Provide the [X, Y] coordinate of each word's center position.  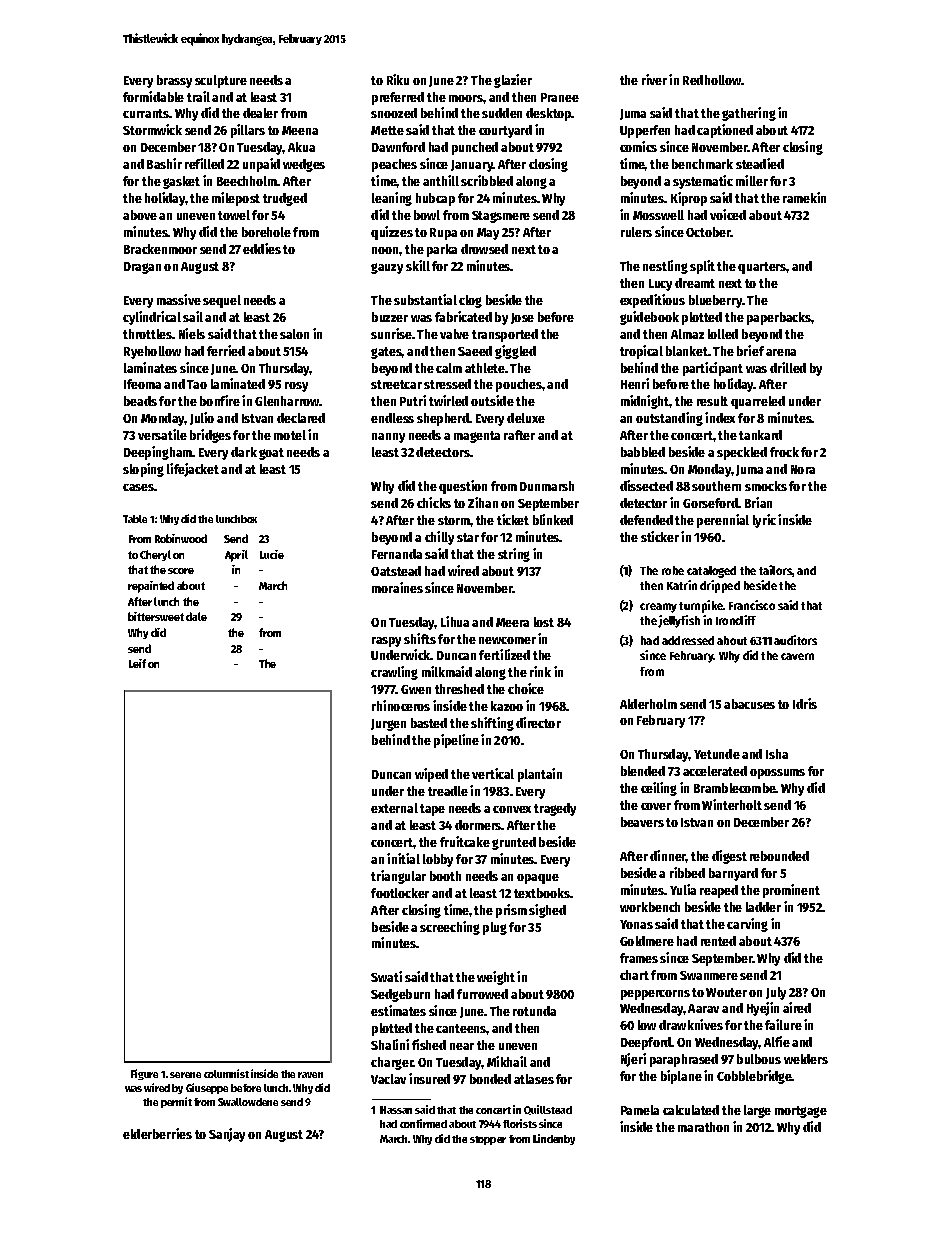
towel [234, 215]
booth [445, 876]
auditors [795, 640]
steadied [760, 163]
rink [540, 671]
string [514, 555]
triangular [398, 877]
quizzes [392, 233]
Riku [398, 79]
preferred [398, 98]
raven [310, 1075]
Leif [137, 663]
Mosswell [658, 215]
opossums [777, 774]
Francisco [752, 605]
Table [135, 519]
